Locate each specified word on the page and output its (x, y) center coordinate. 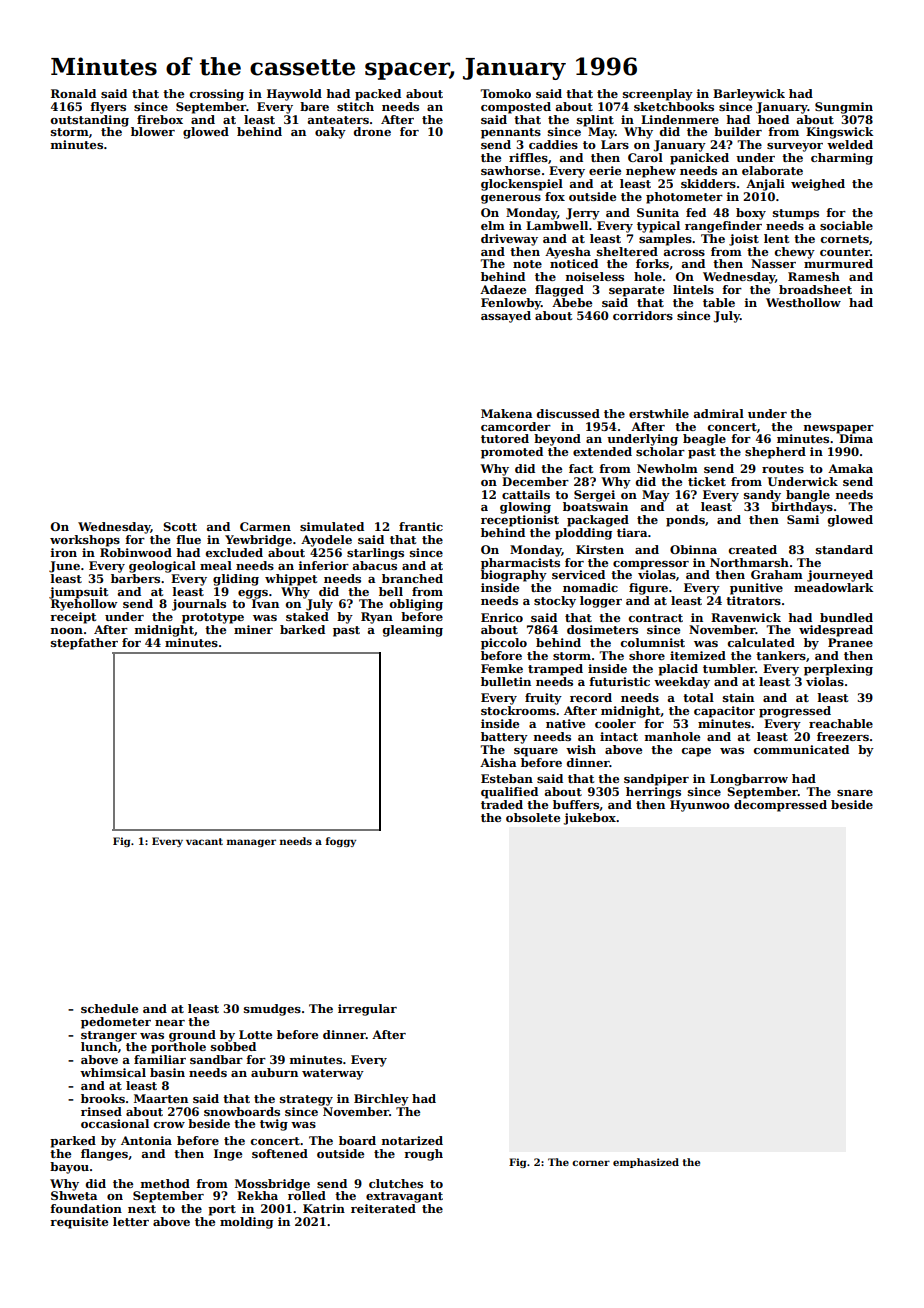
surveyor (795, 147)
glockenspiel (522, 185)
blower (153, 131)
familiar (160, 1059)
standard (844, 549)
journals (199, 605)
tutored (505, 438)
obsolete (533, 817)
